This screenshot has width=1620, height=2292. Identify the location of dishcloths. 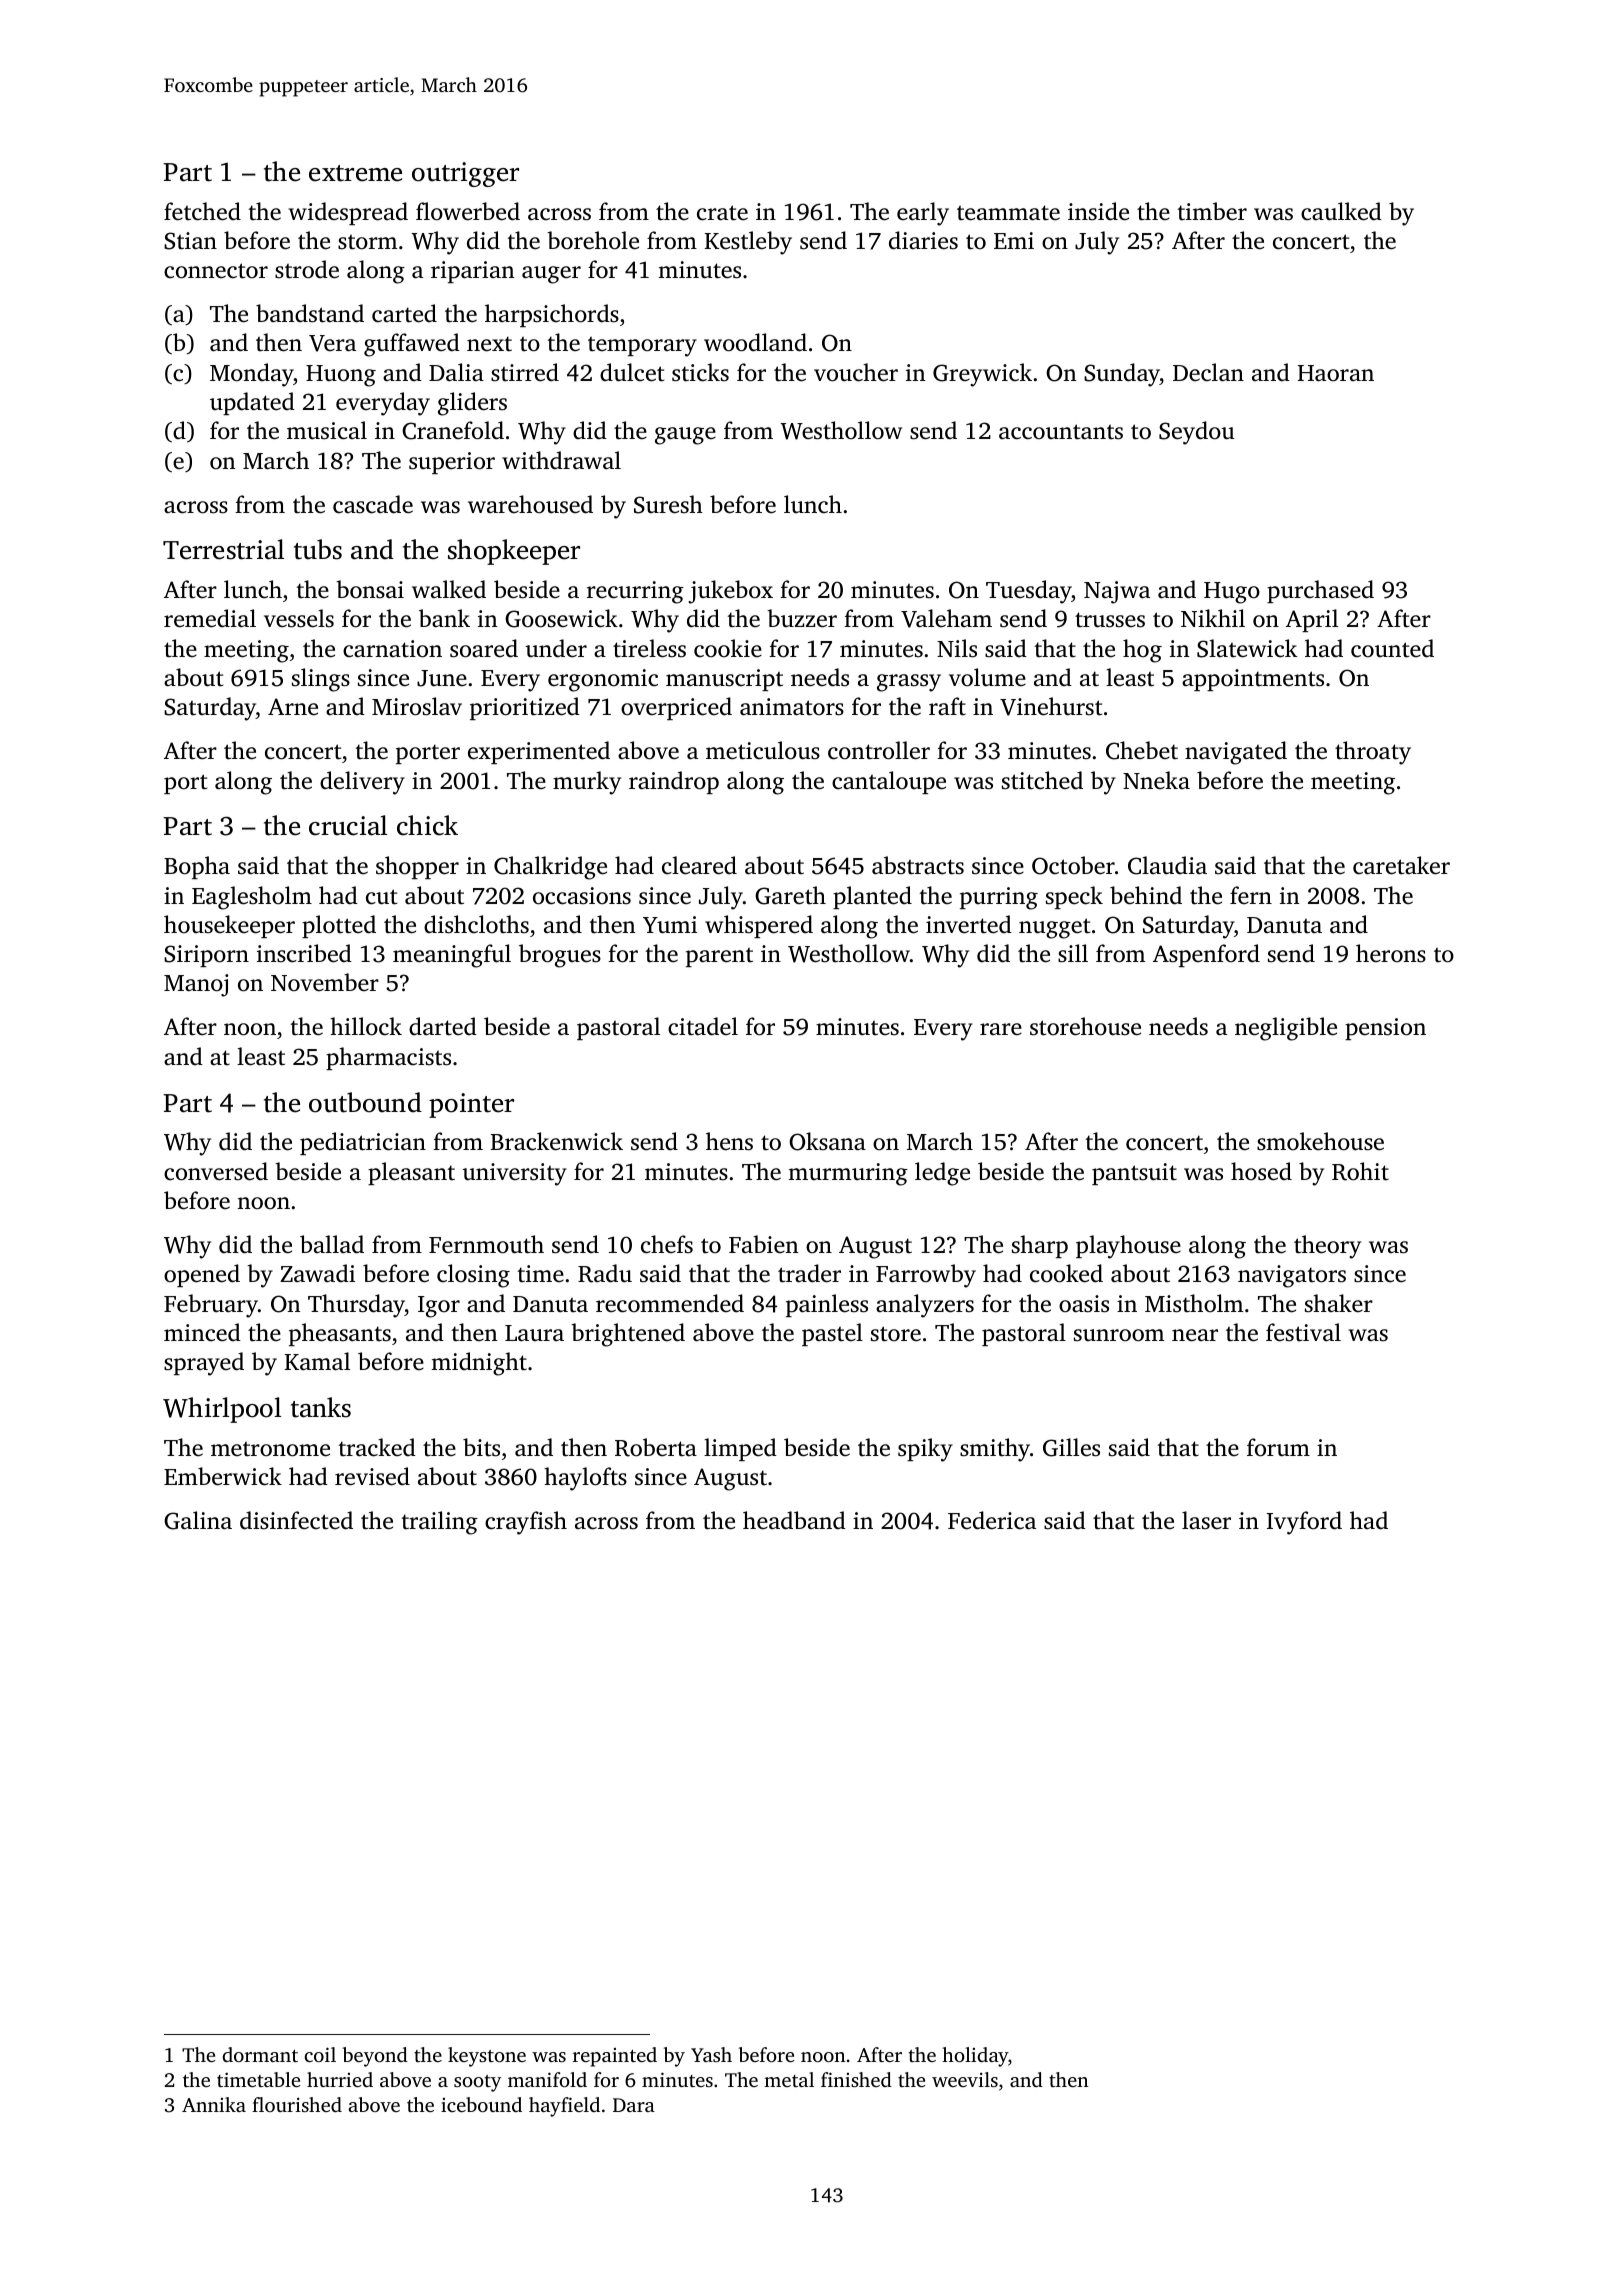
(476, 924).
